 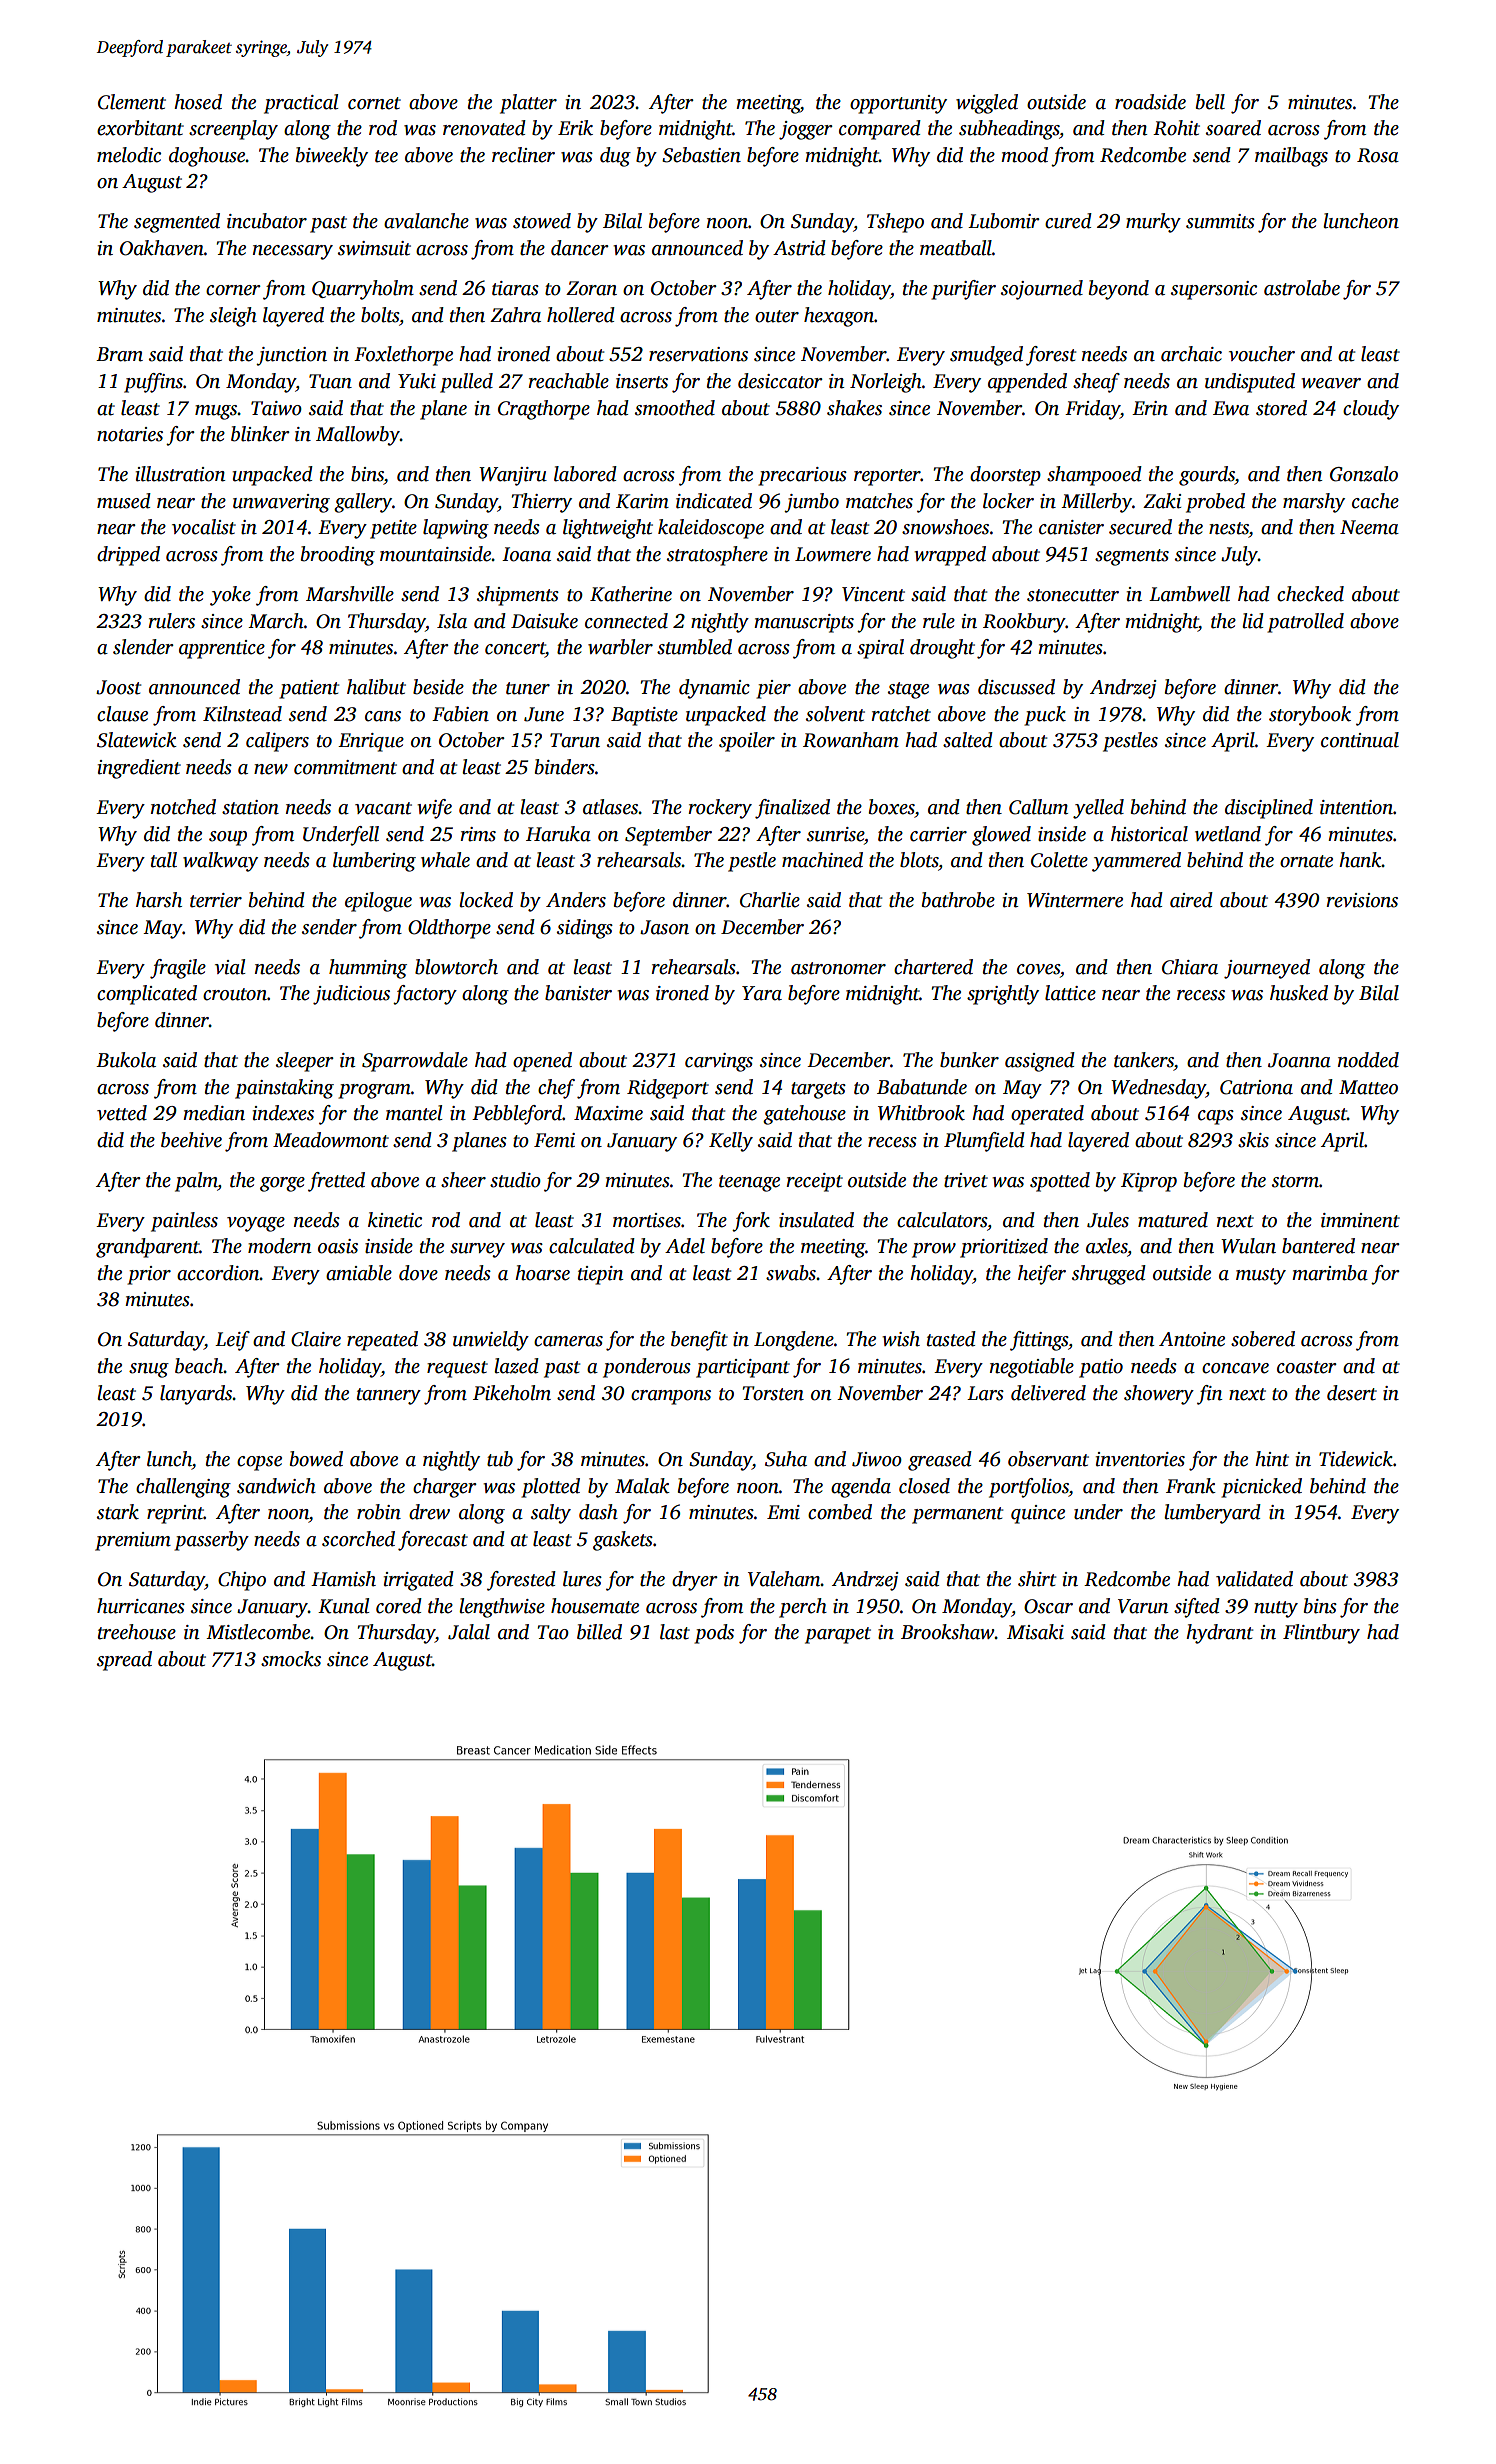 I want to click on Astrid, so click(x=799, y=248).
